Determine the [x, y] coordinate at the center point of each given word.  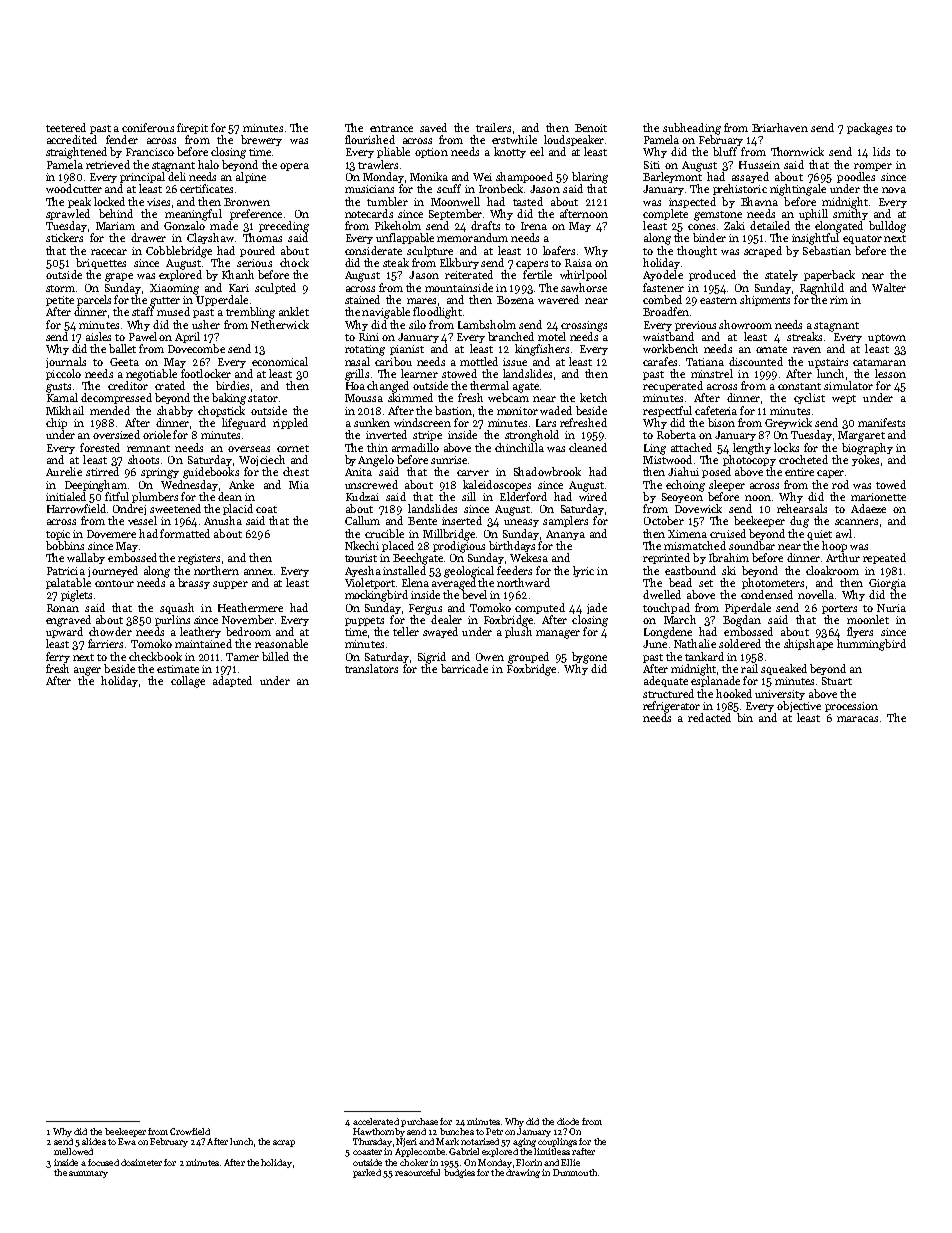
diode [568, 1121]
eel [537, 151]
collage [188, 682]
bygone [589, 658]
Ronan [63, 608]
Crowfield [190, 1131]
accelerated [376, 1121]
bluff [725, 151]
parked [367, 1173]
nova [894, 190]
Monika [429, 176]
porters [839, 609]
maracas [857, 719]
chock [294, 262]
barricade [464, 668]
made [224, 225]
